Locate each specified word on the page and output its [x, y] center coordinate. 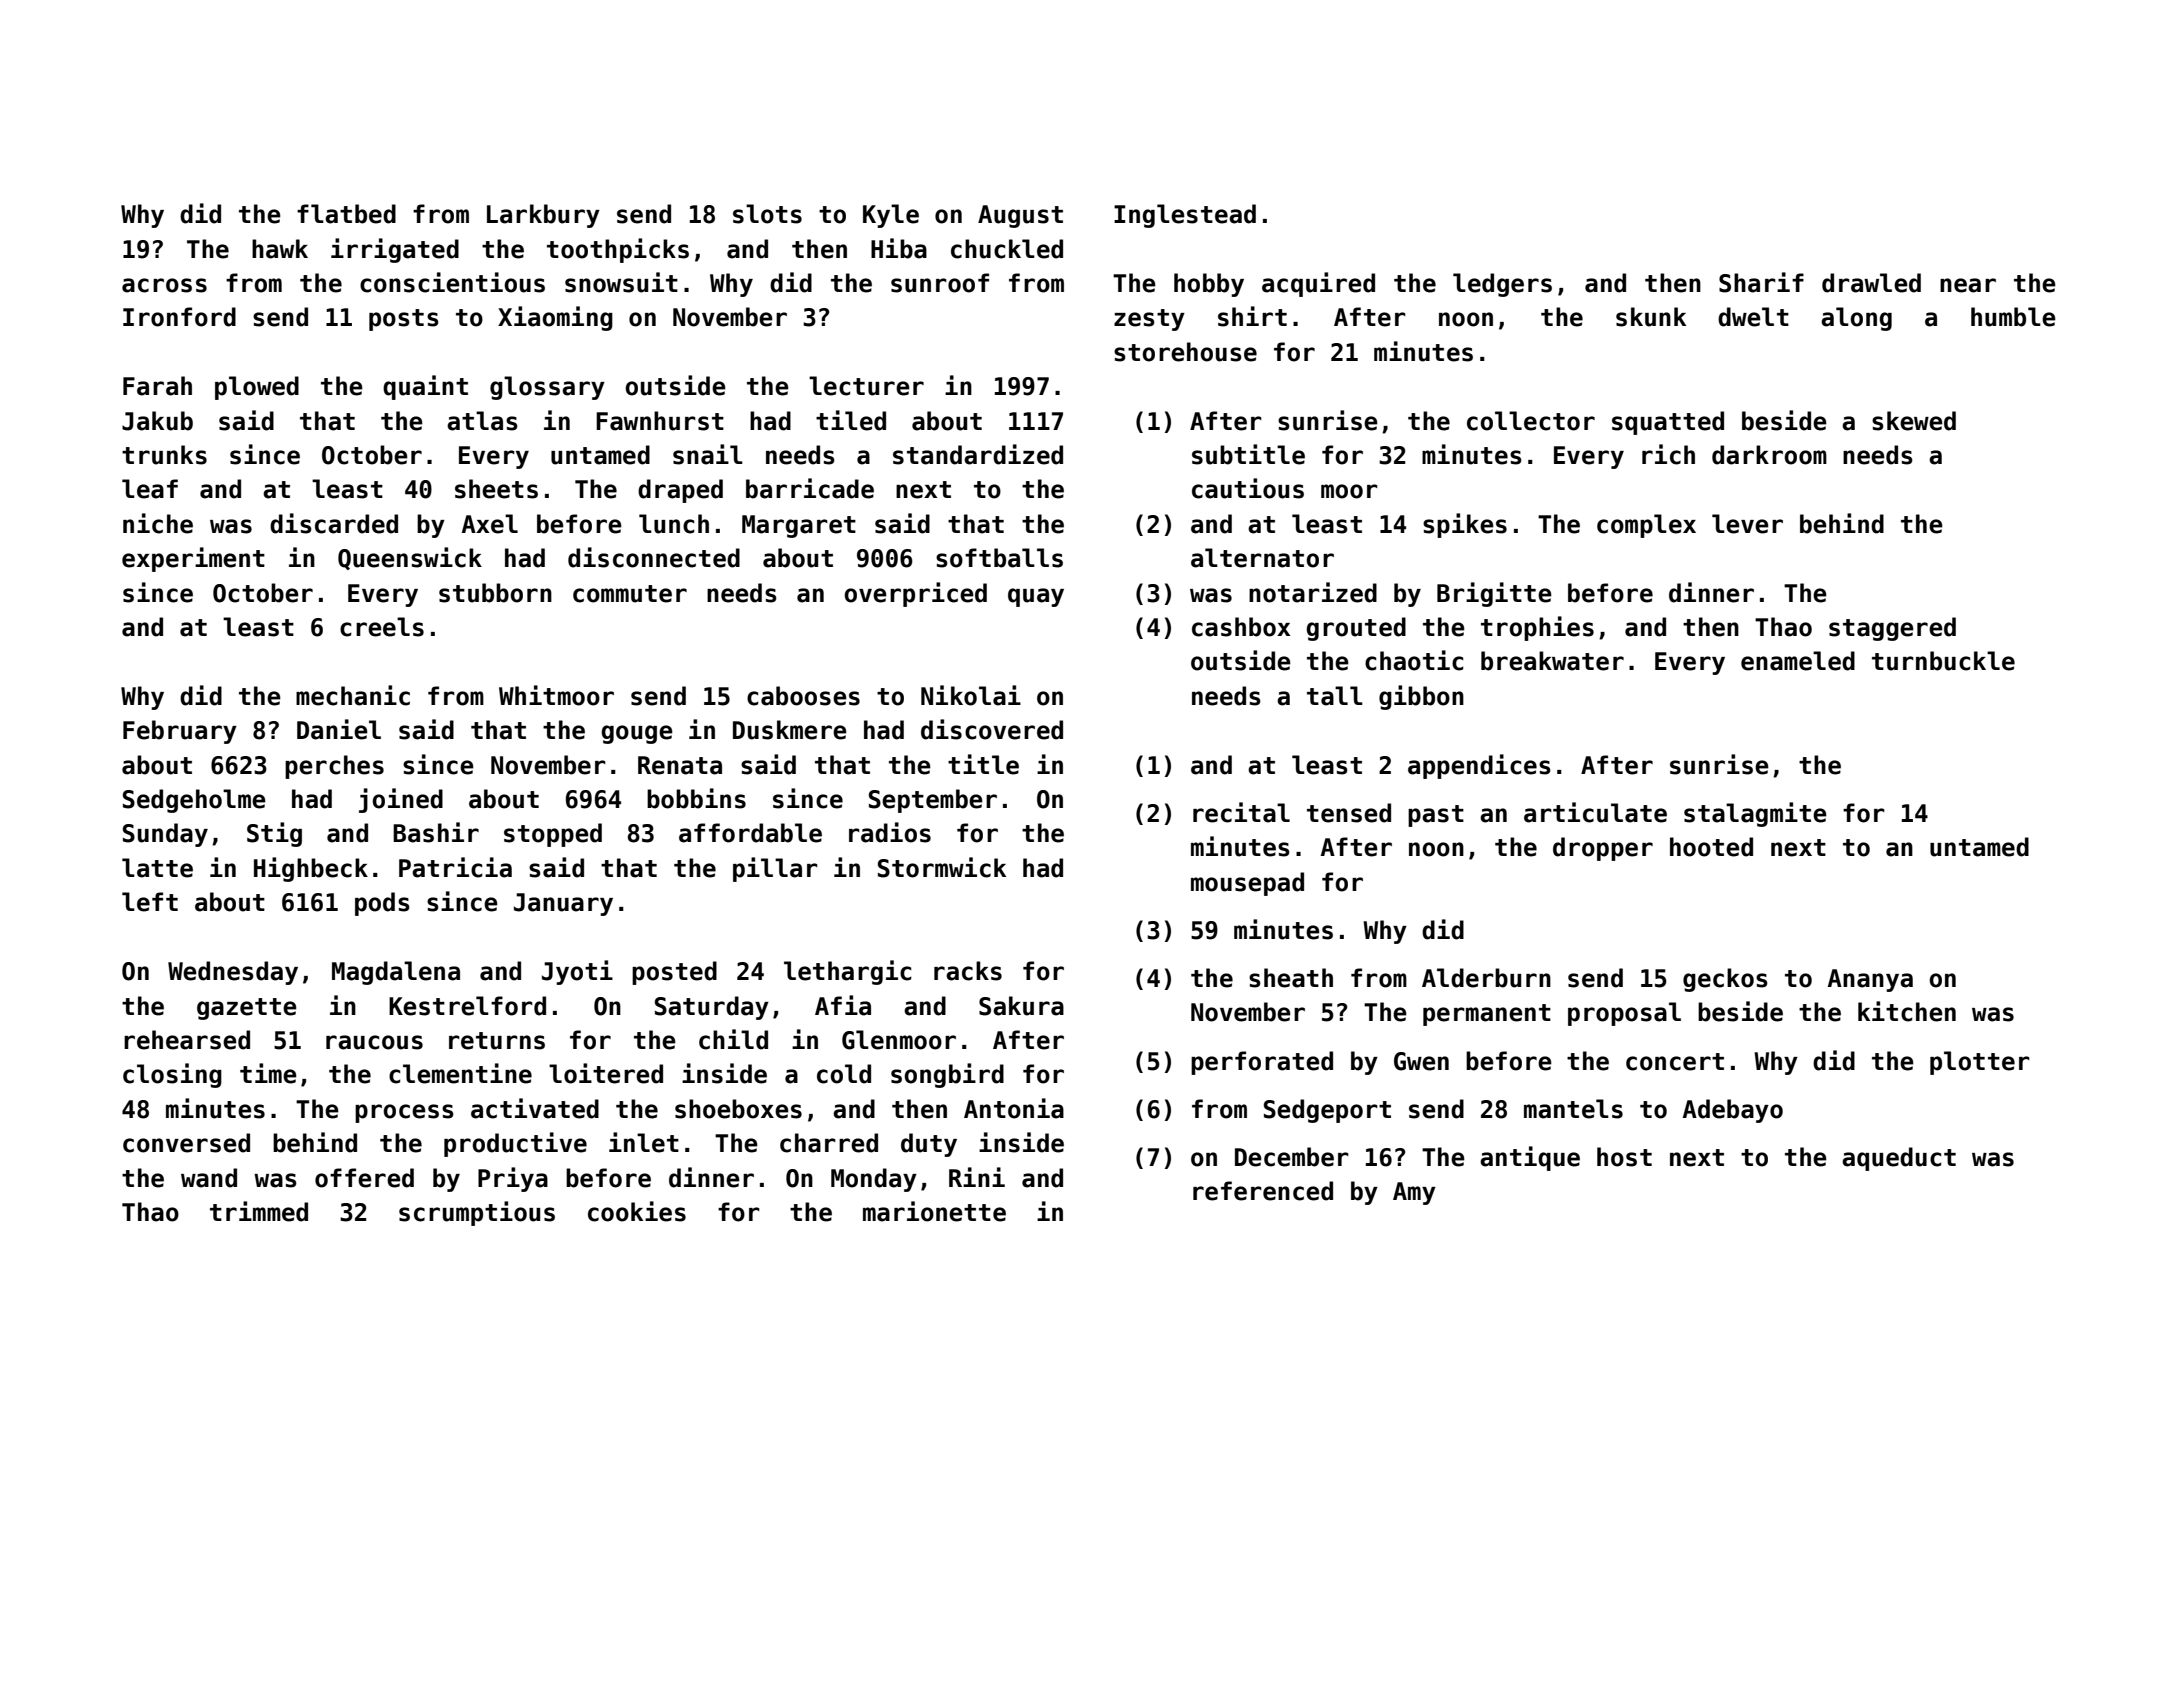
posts [404, 320]
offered [364, 1178]
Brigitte [1494, 594]
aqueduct [1899, 1159]
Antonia [1014, 1108]
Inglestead [1185, 216]
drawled [1871, 283]
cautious [1248, 488]
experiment [193, 559]
